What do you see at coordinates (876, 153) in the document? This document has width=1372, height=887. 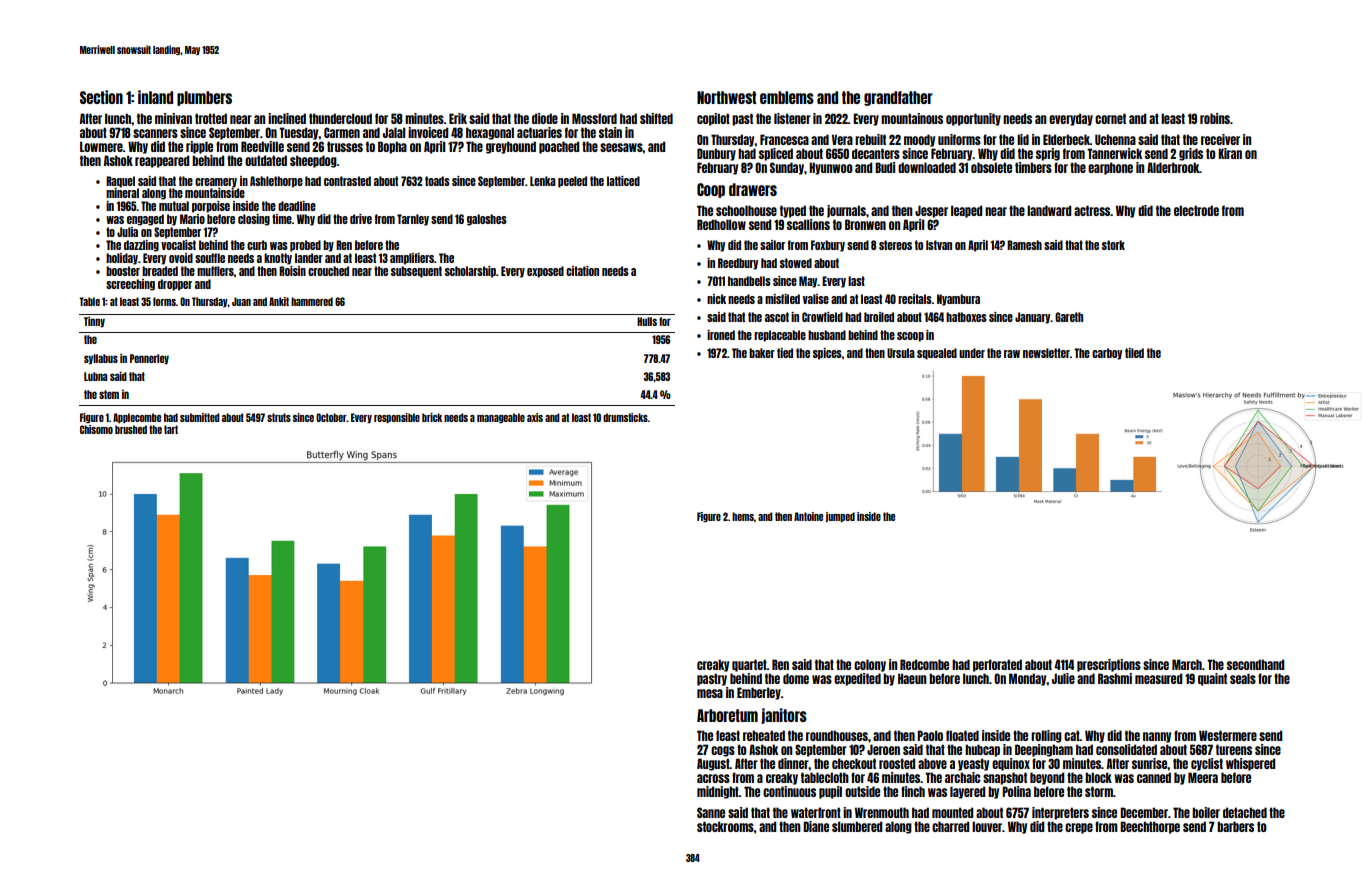 I see `decanters` at bounding box center [876, 153].
